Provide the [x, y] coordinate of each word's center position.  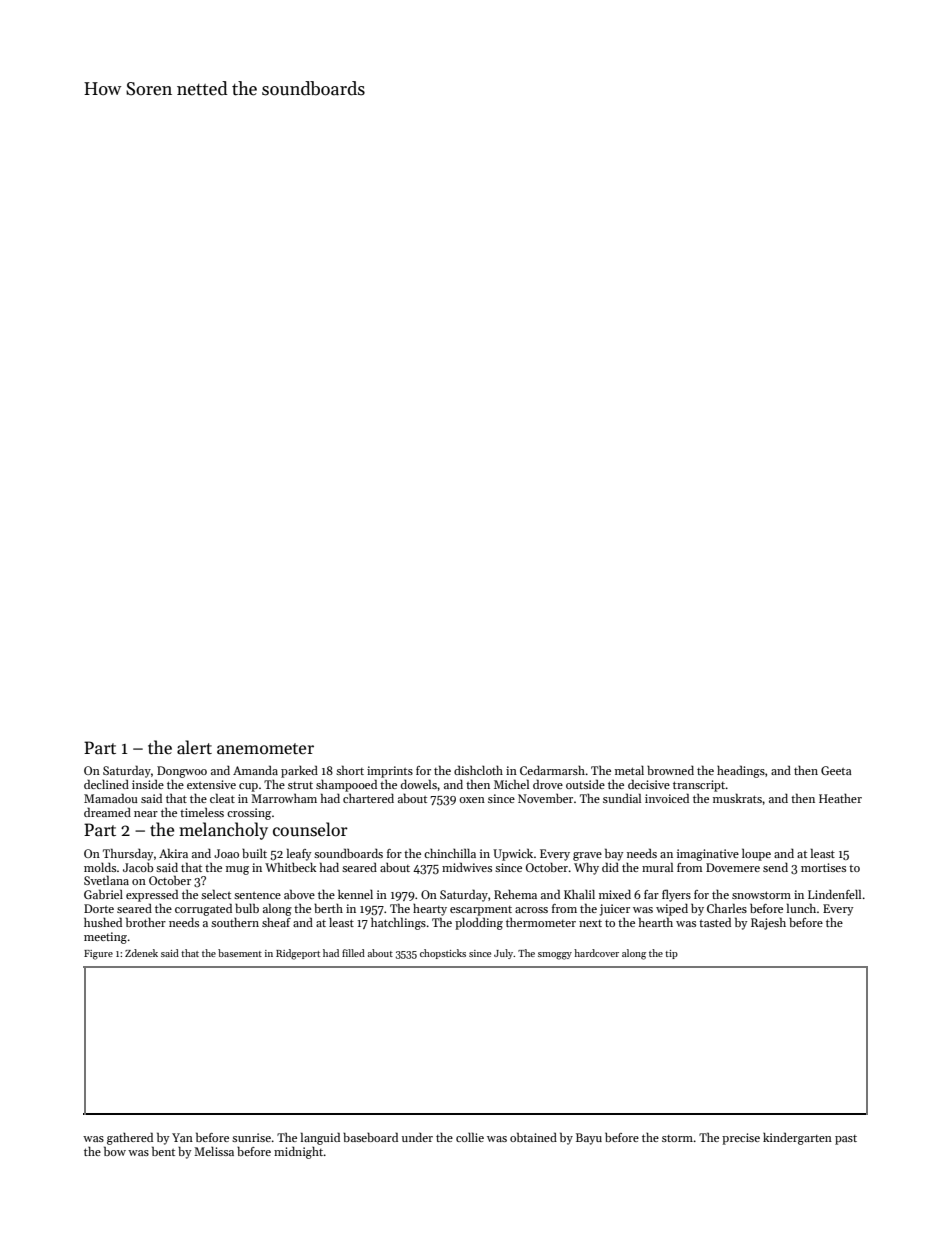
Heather [840, 798]
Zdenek [141, 953]
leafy [299, 854]
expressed [152, 895]
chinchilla [450, 853]
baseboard [370, 1137]
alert [194, 747]
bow [115, 1151]
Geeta [836, 770]
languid [320, 1138]
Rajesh [768, 923]
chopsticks [443, 954]
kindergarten [797, 1138]
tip [671, 954]
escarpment [481, 911]
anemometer [265, 749]
